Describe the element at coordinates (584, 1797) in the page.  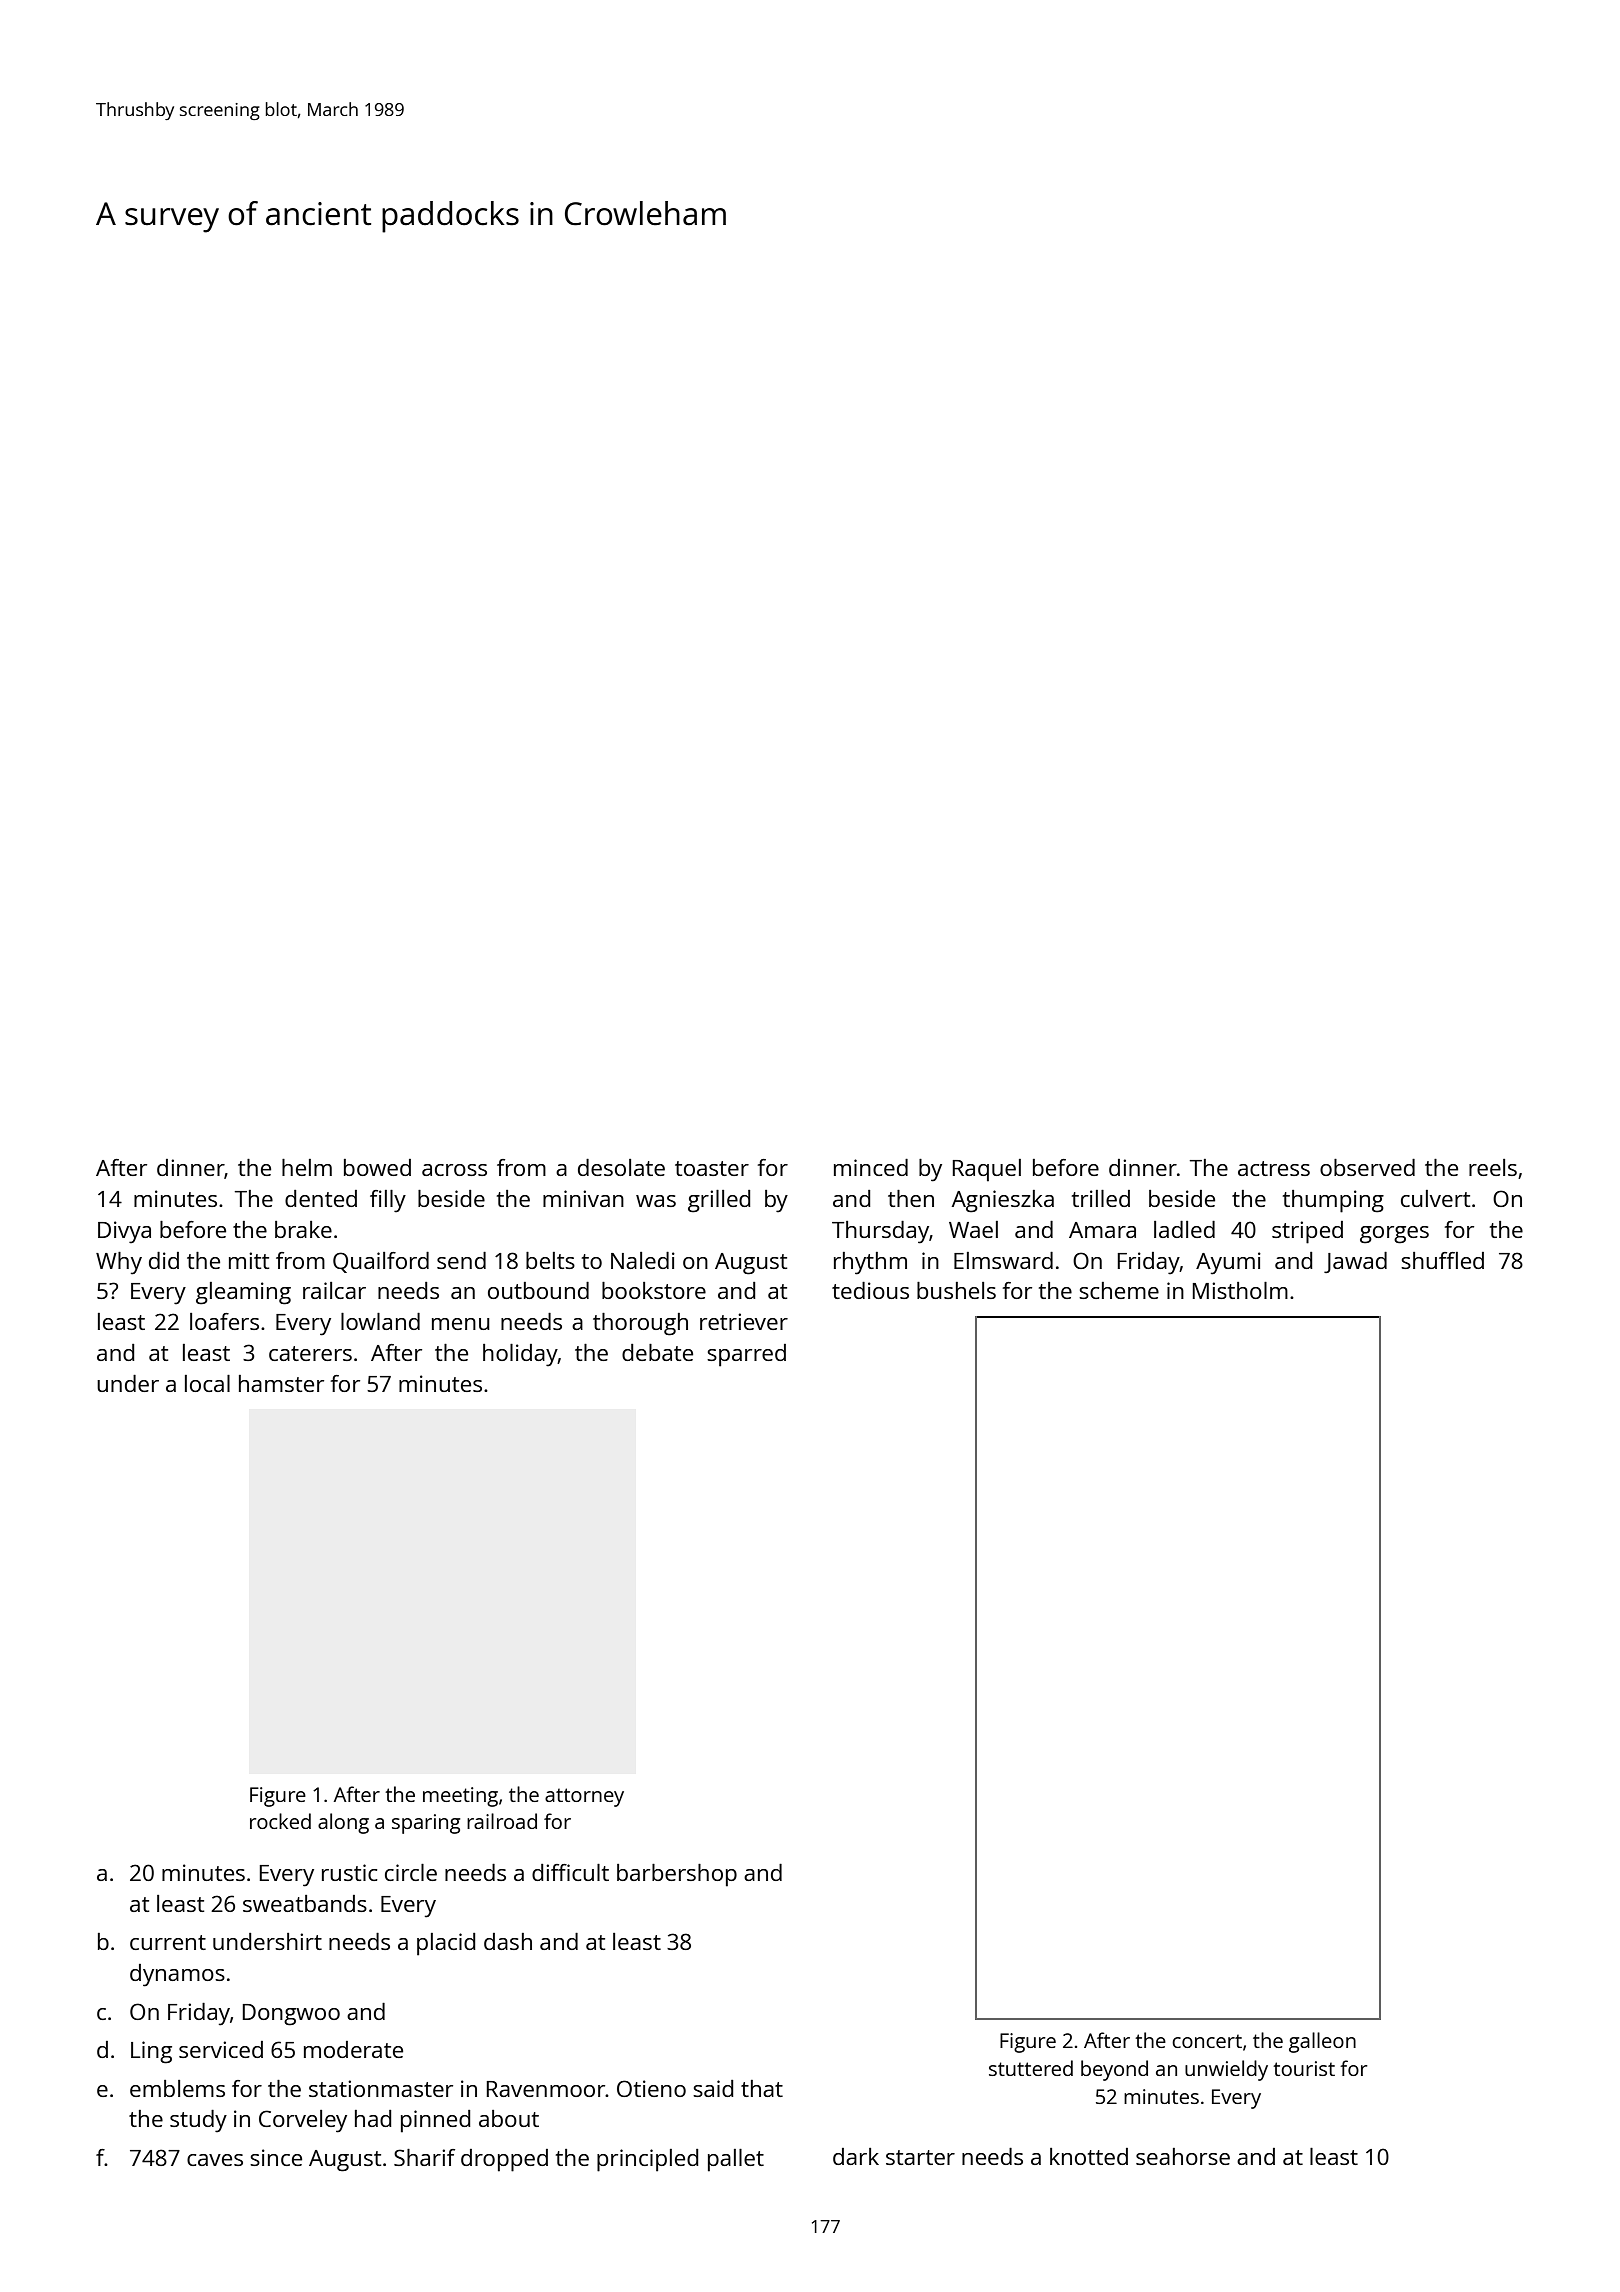
I see `attorney` at that location.
